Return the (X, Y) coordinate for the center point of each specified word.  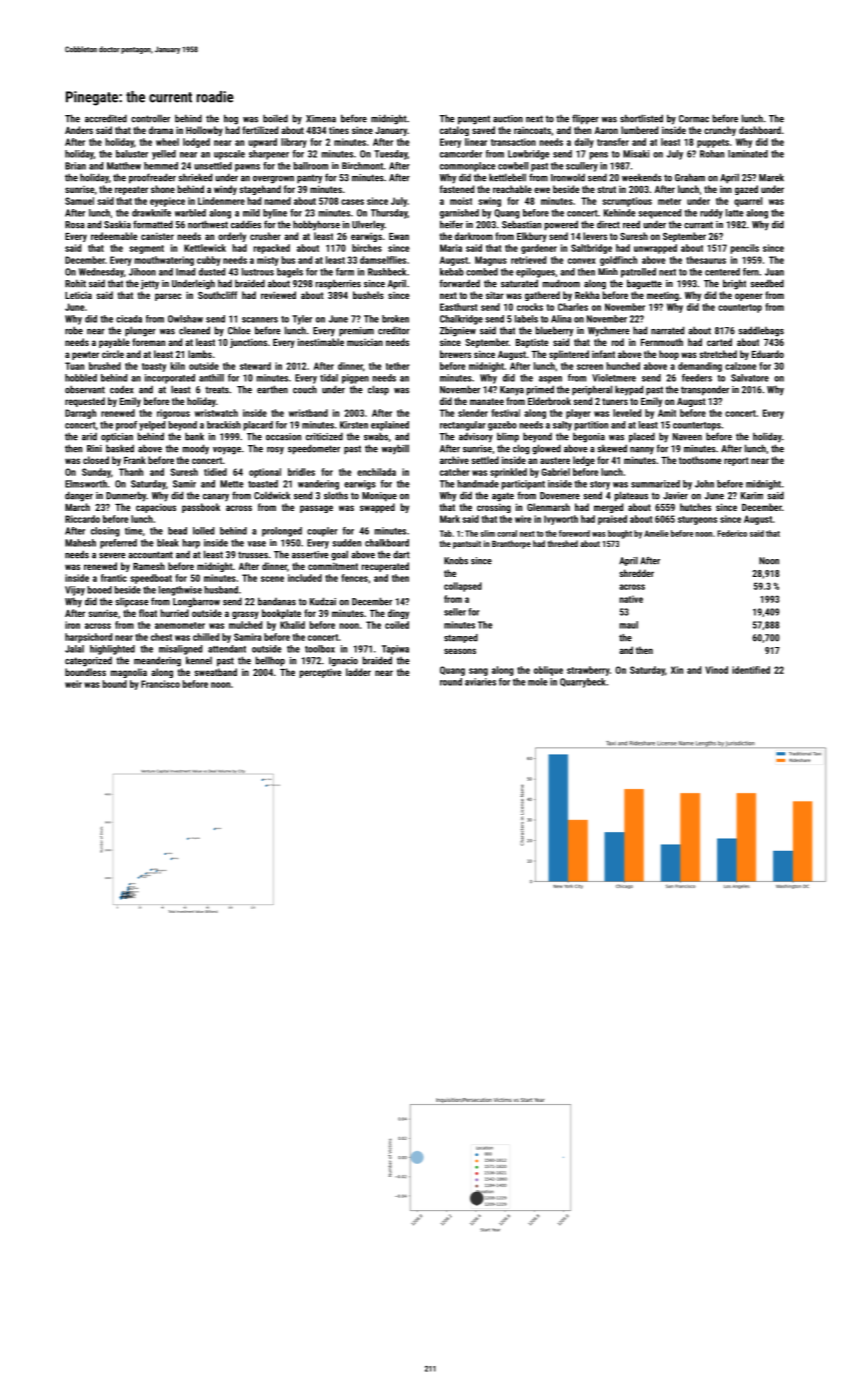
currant (698, 225)
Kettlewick (205, 248)
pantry (309, 179)
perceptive (320, 673)
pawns (247, 168)
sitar (495, 295)
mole (538, 682)
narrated (667, 330)
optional (265, 473)
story (600, 485)
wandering (318, 485)
